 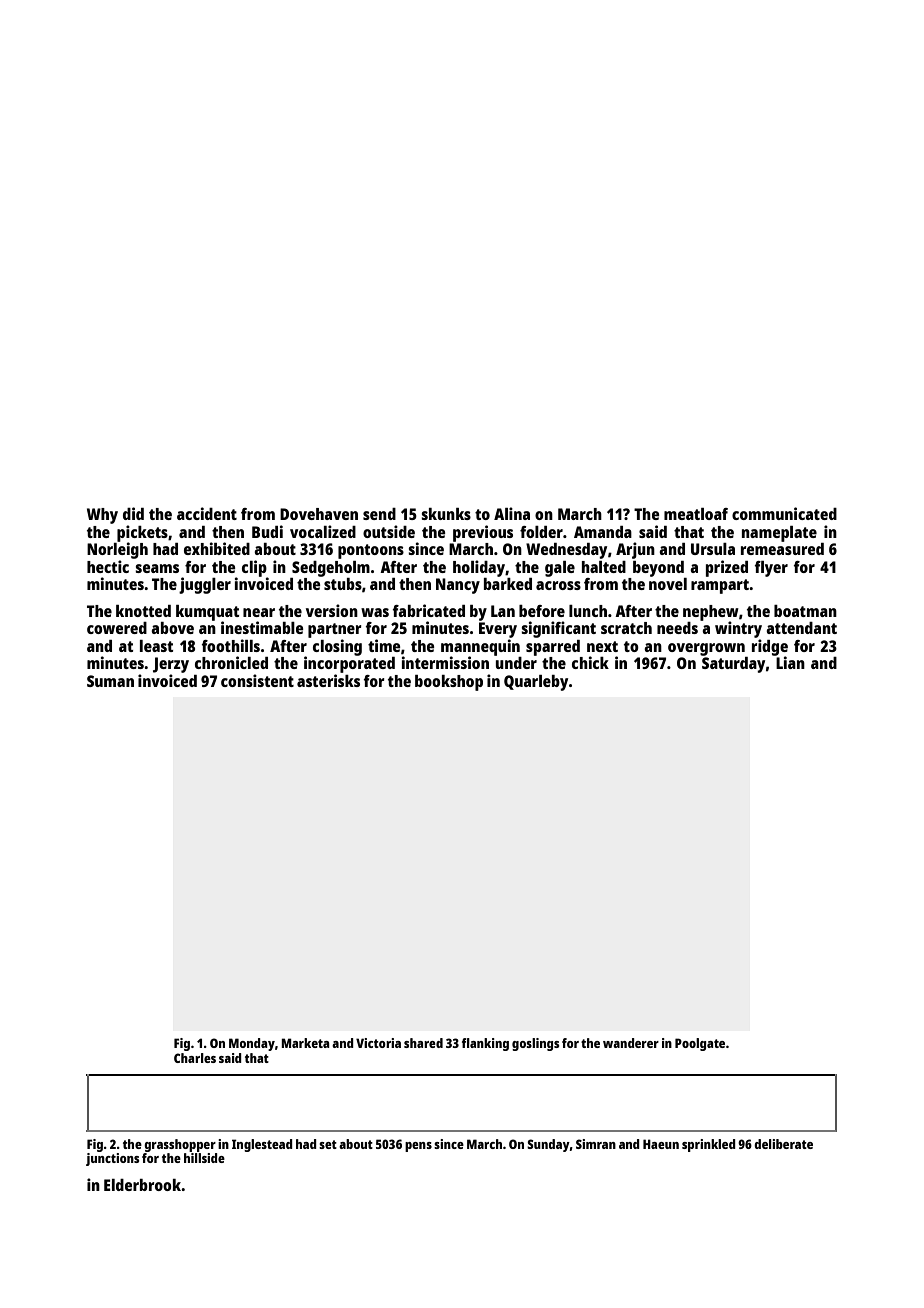 What do you see at coordinates (713, 549) in the screenshot?
I see `Ursula` at bounding box center [713, 549].
